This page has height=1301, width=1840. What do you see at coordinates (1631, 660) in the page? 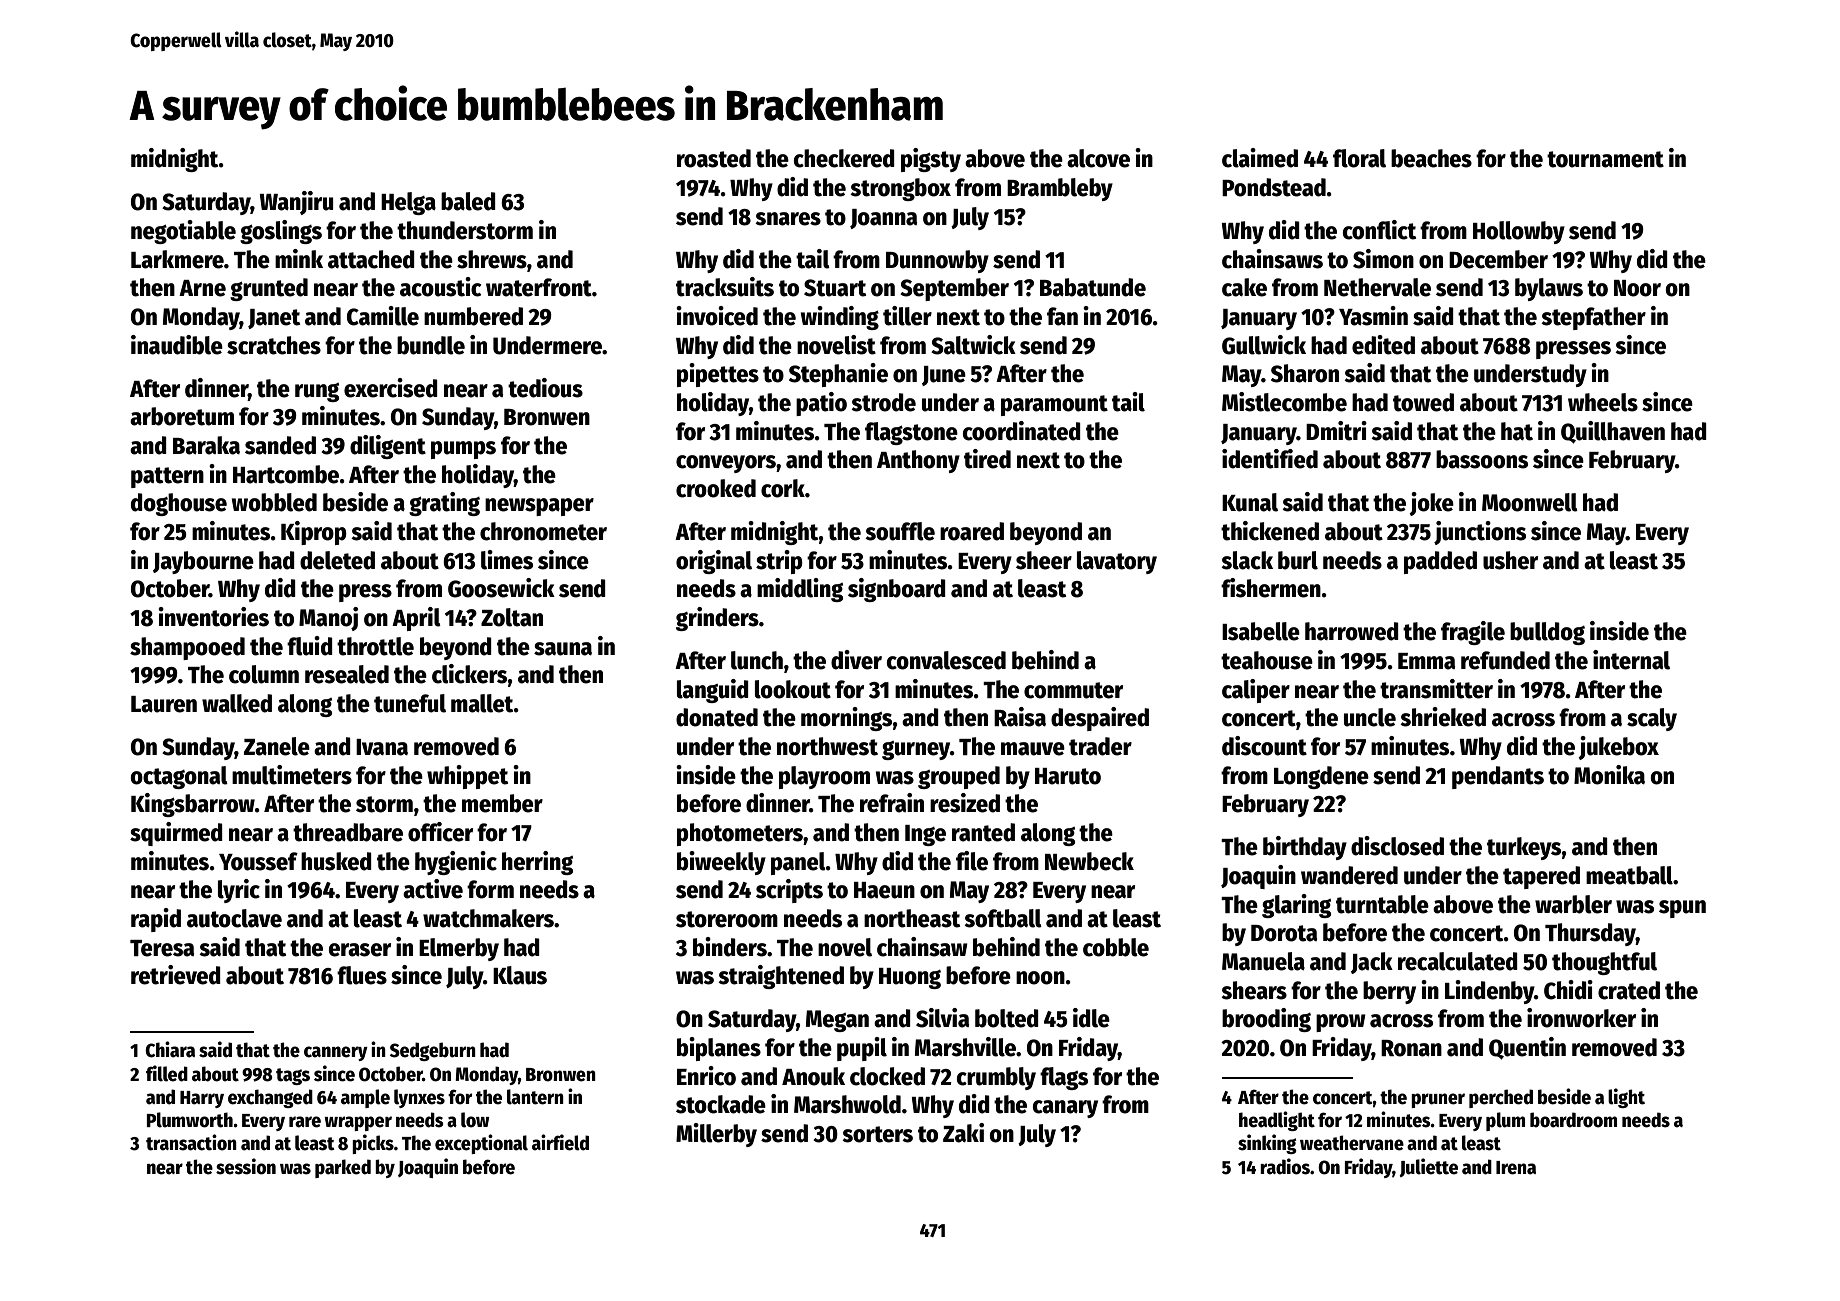
I see `internal` at bounding box center [1631, 660].
